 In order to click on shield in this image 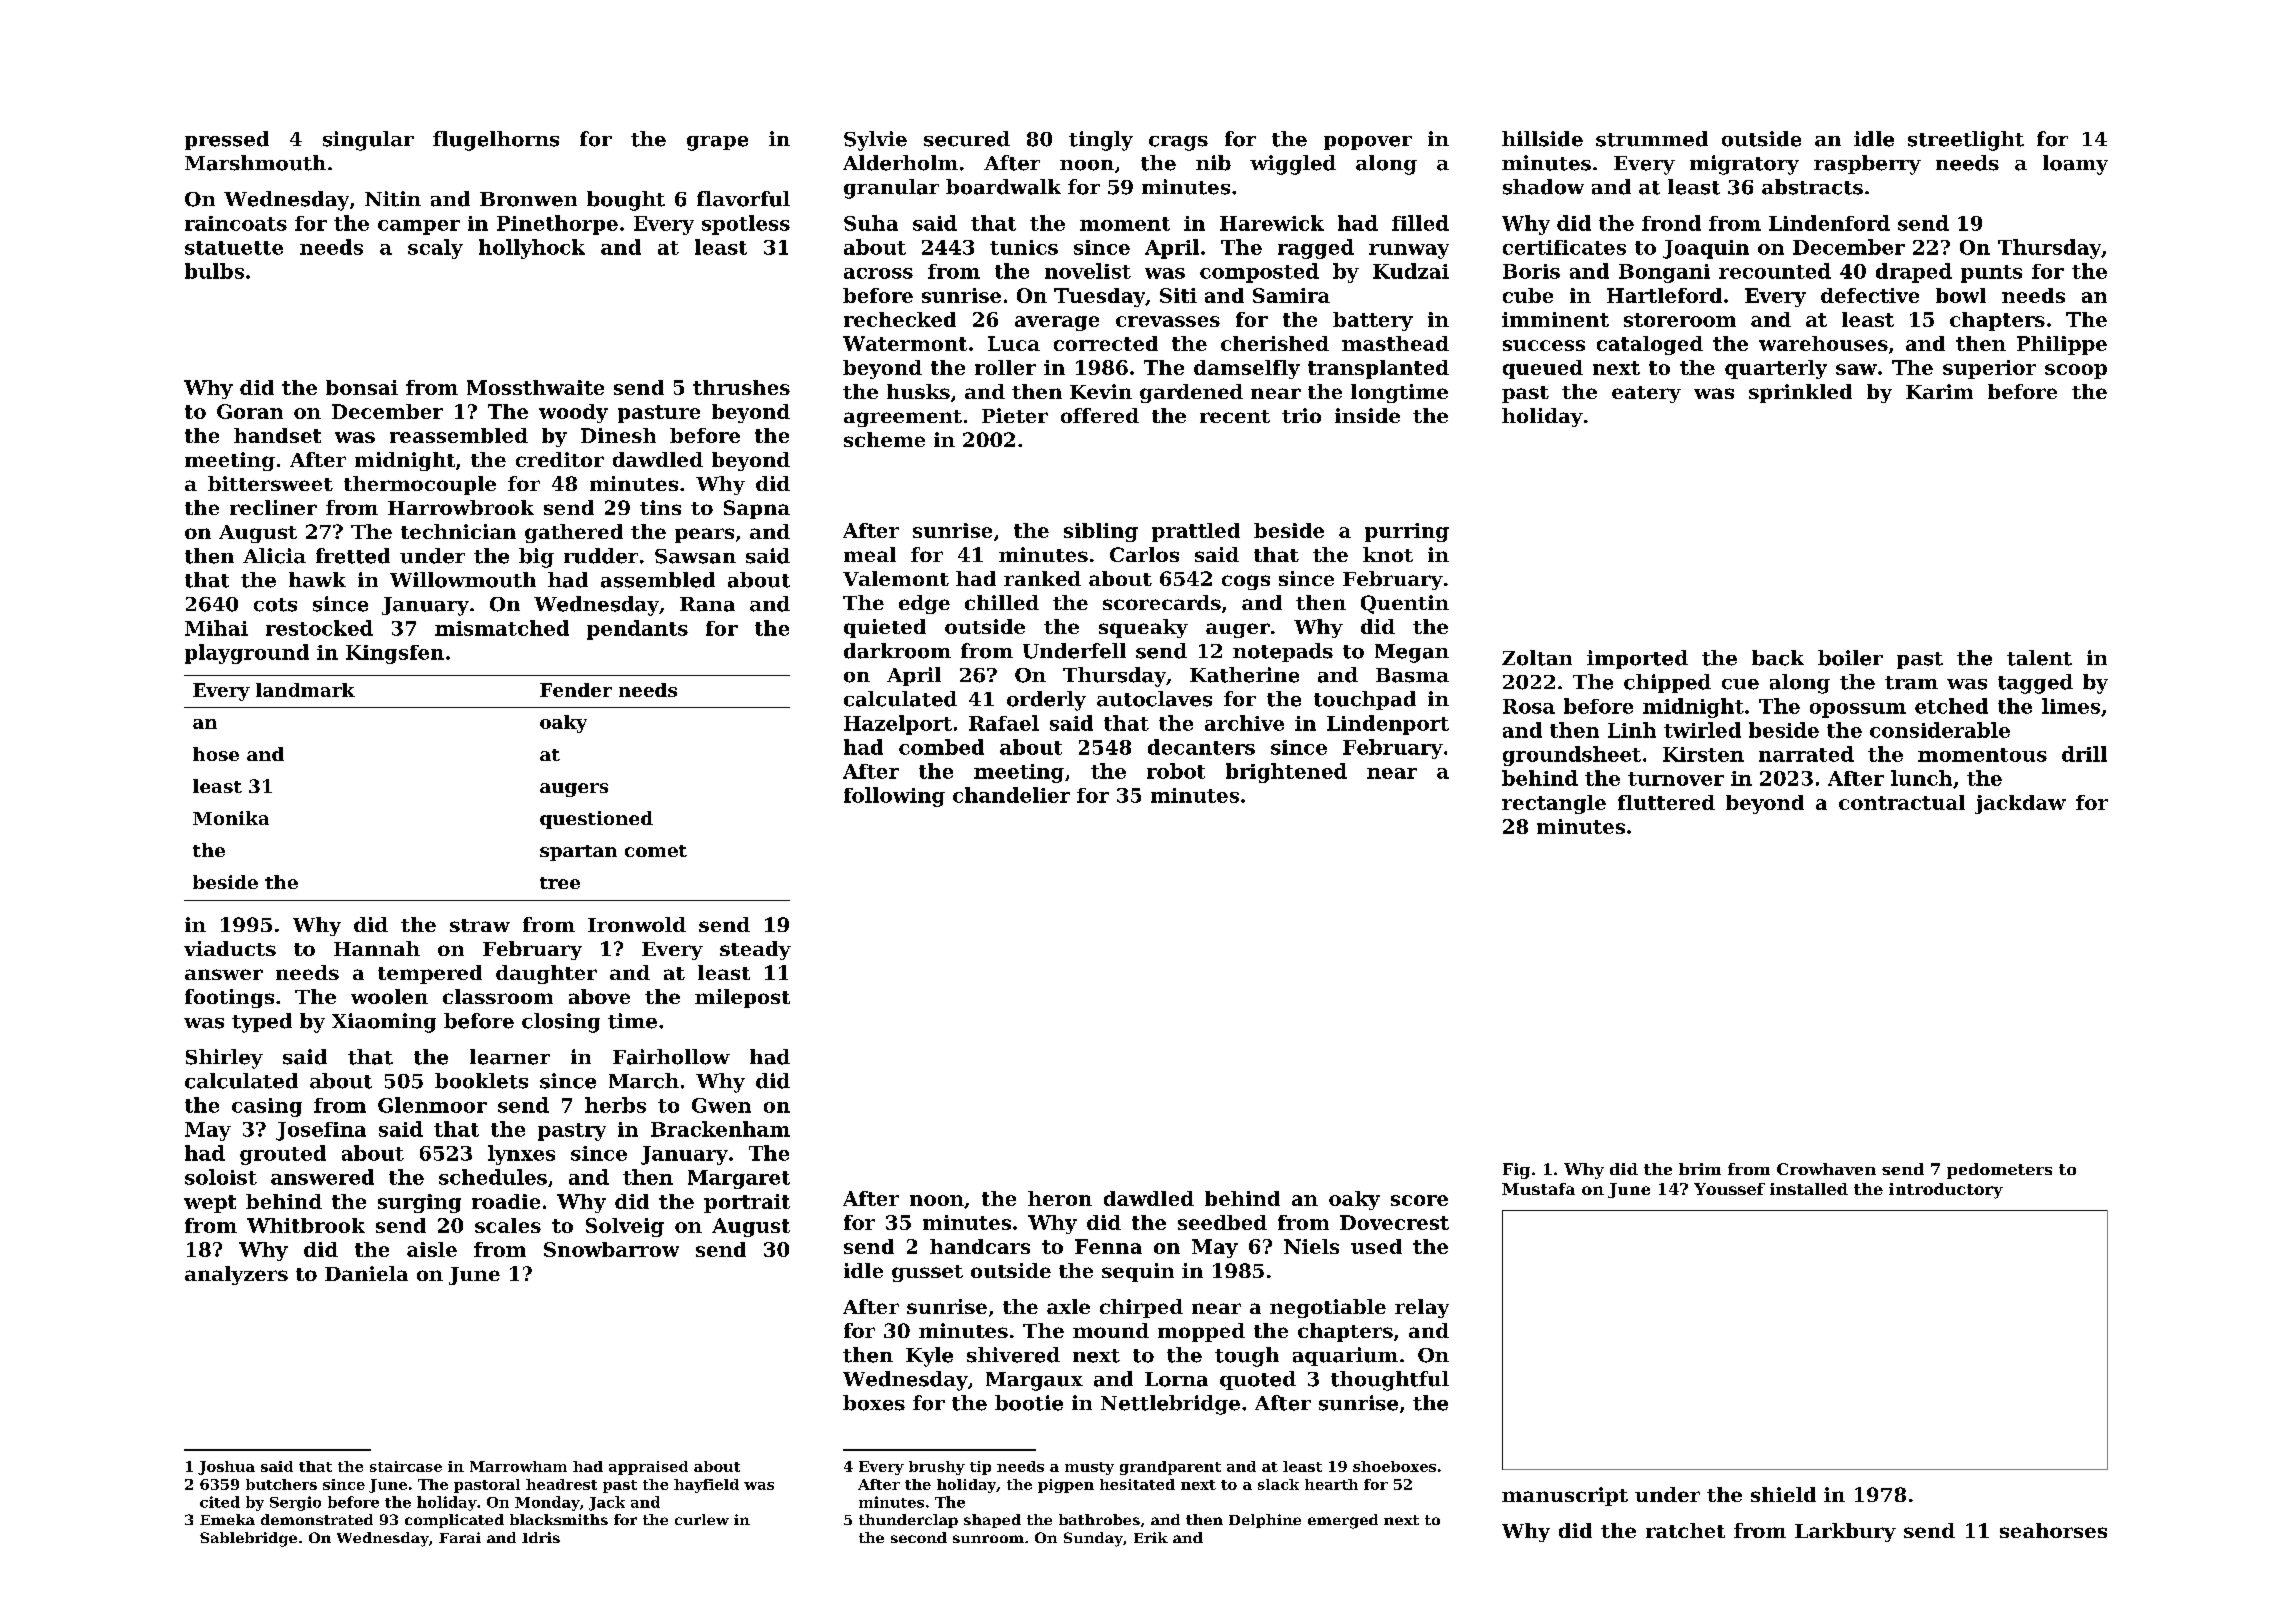, I will do `click(1783, 1494)`.
